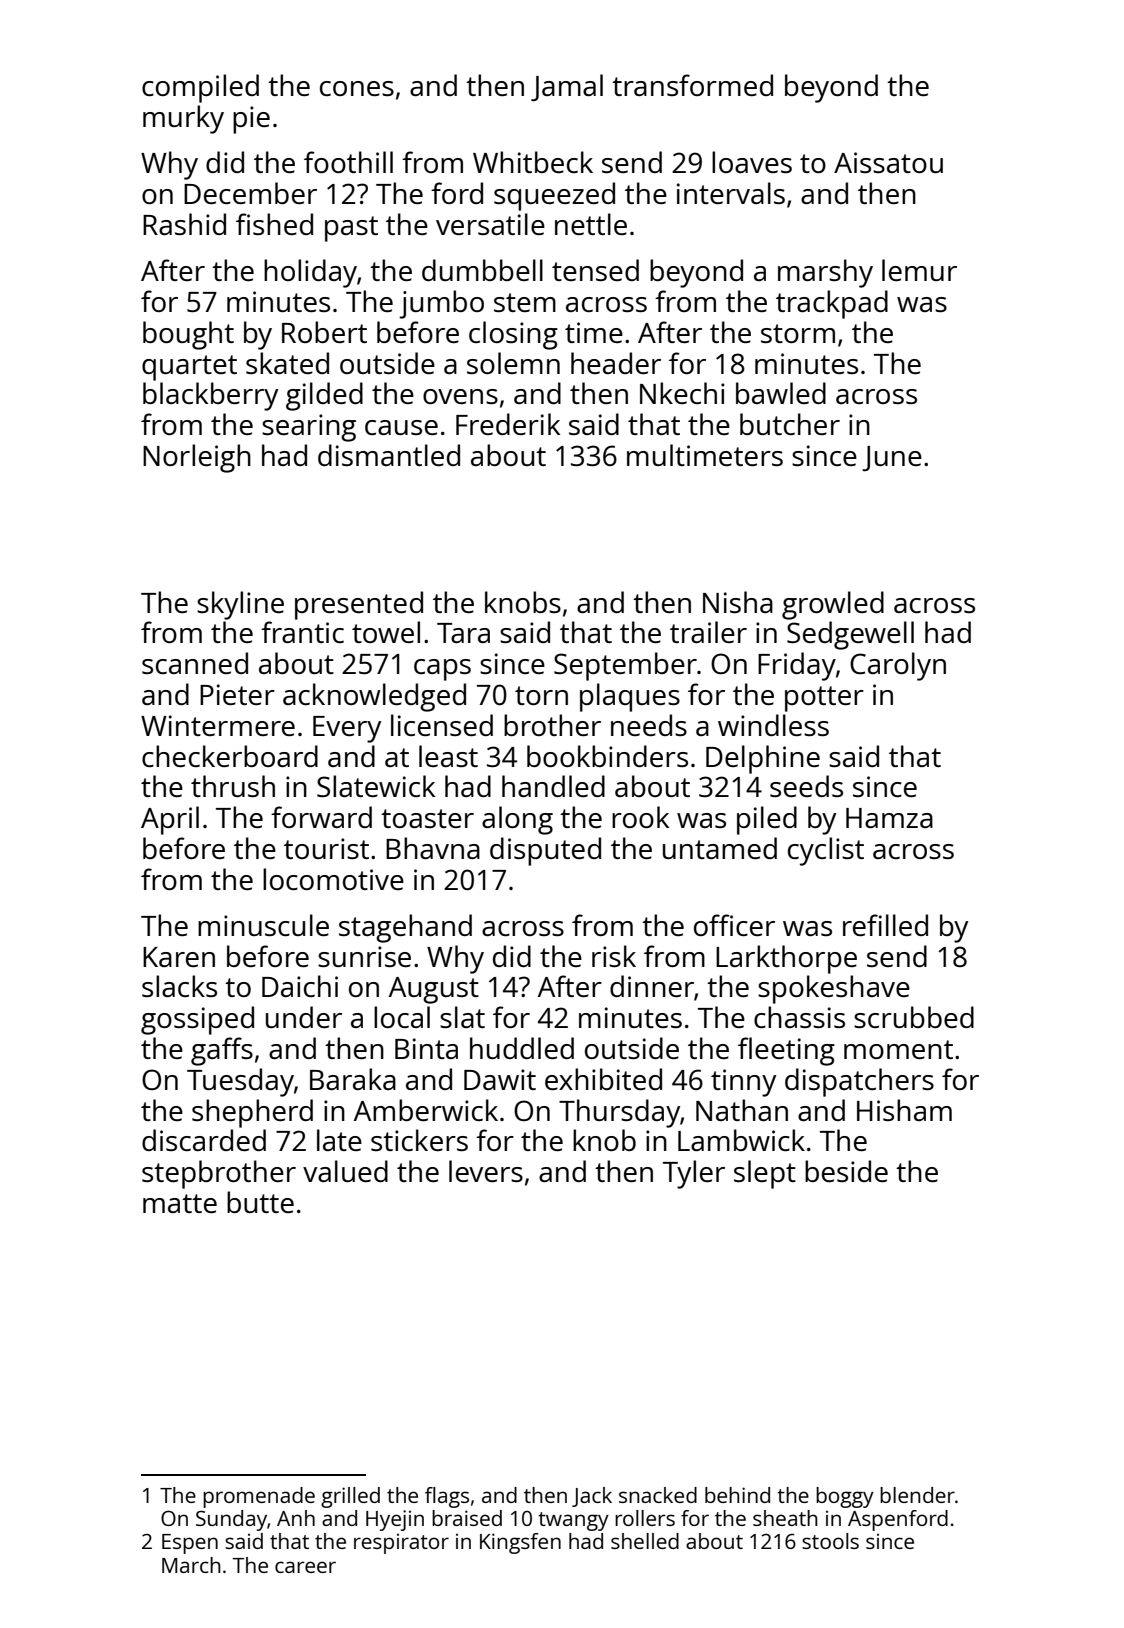 The height and width of the screenshot is (1628, 1124). Describe the element at coordinates (692, 85) in the screenshot. I see `transformed` at that location.
